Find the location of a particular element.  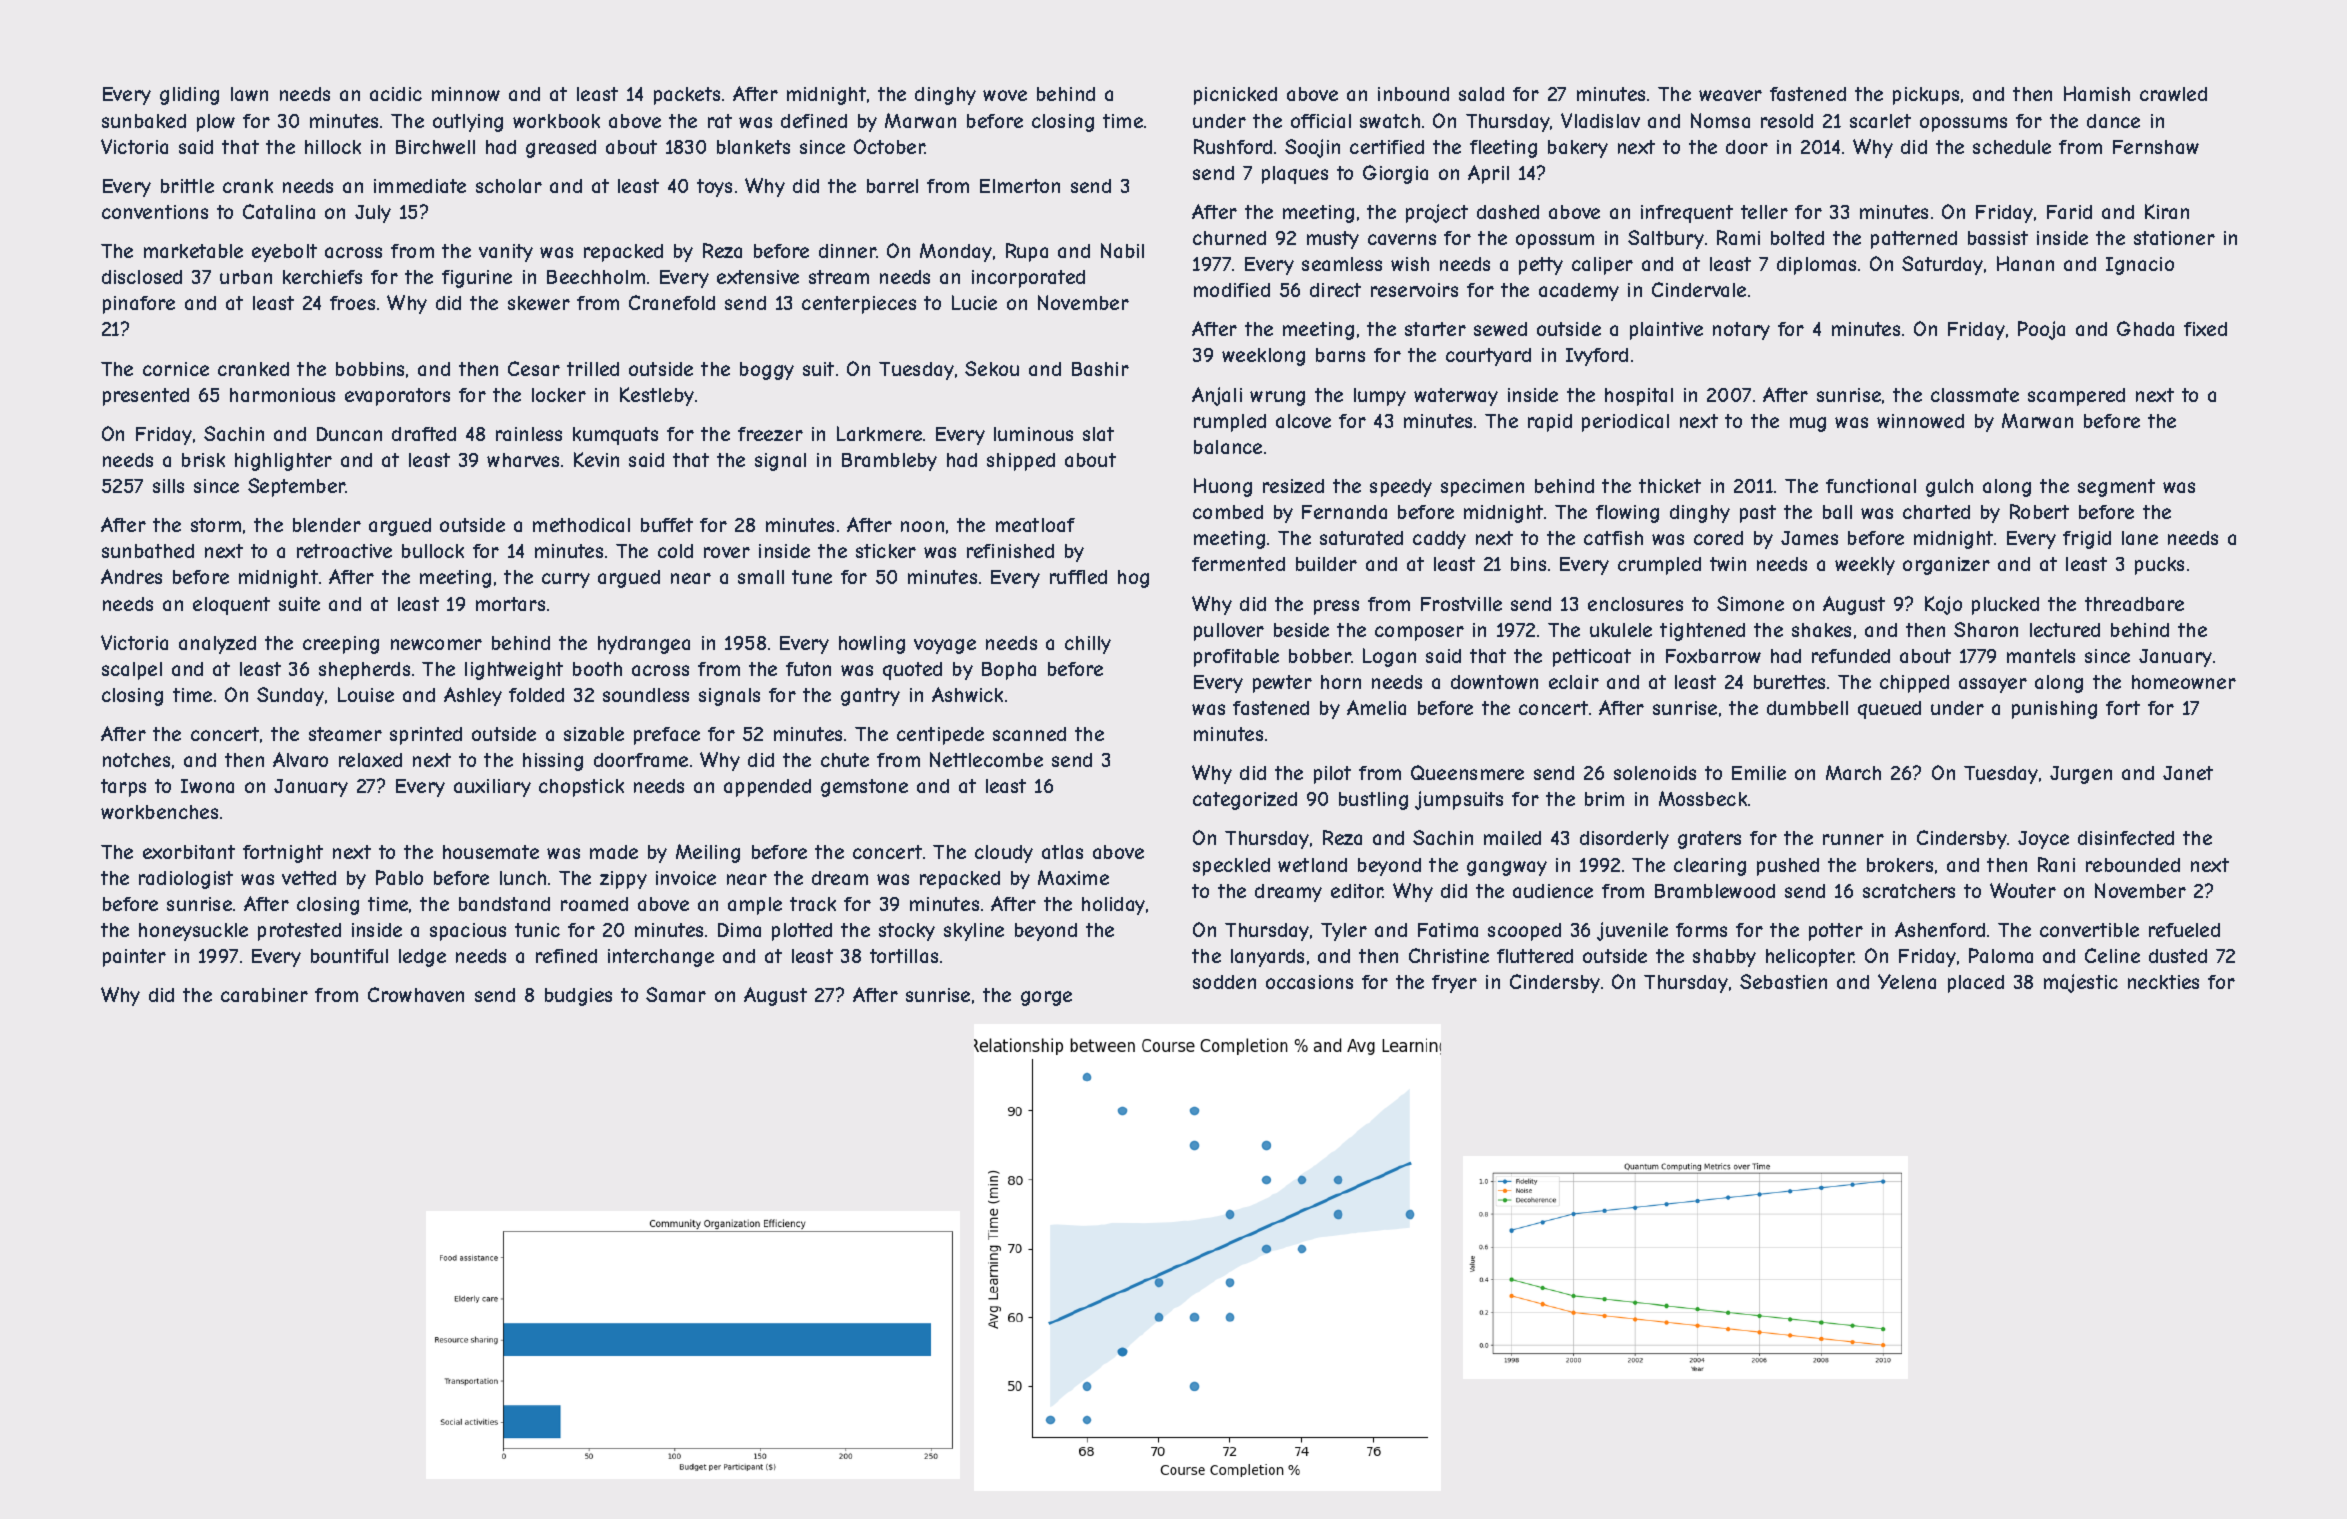

gorge is located at coordinates (1046, 998).
